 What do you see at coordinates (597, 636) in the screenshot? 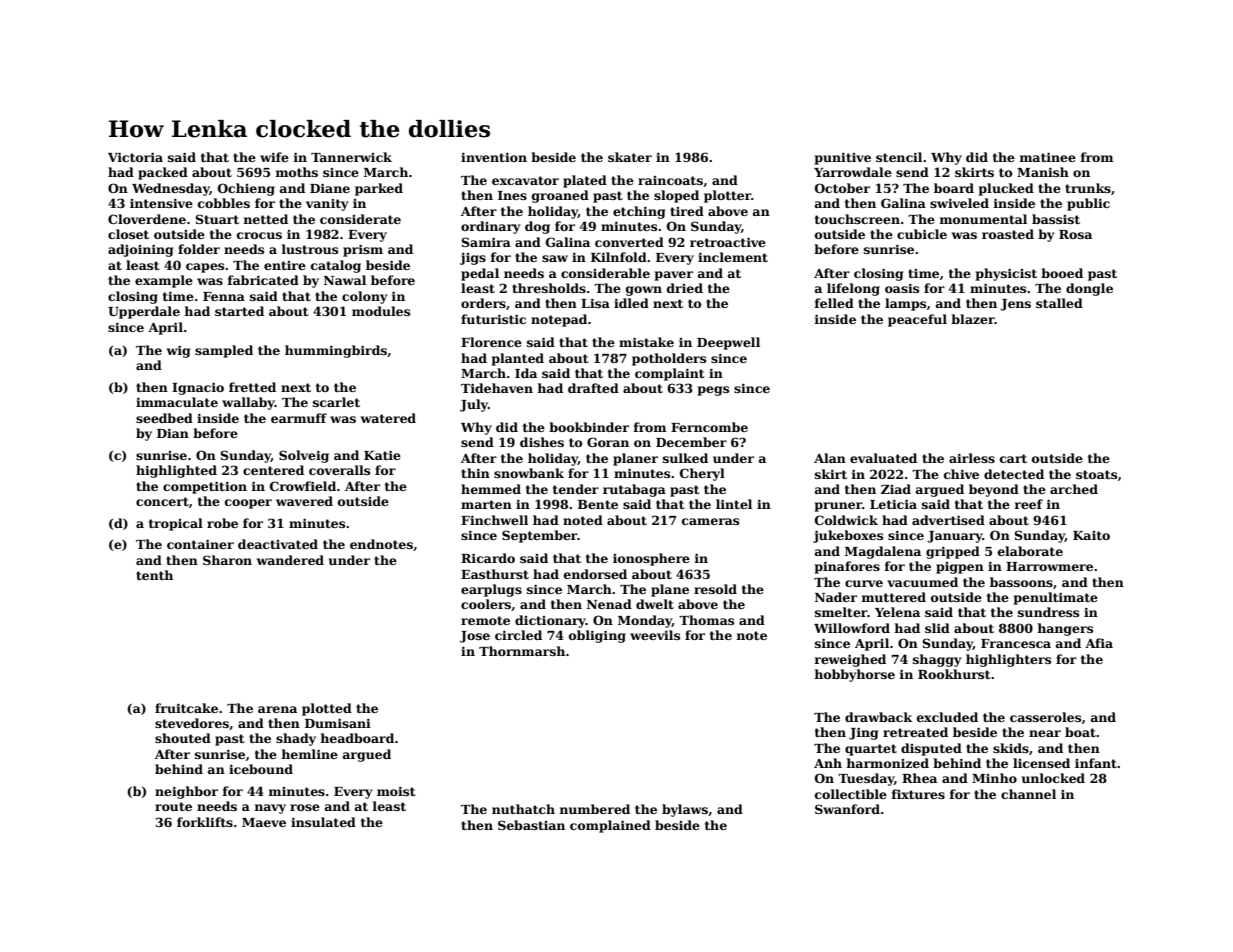
I see `obliging` at bounding box center [597, 636].
